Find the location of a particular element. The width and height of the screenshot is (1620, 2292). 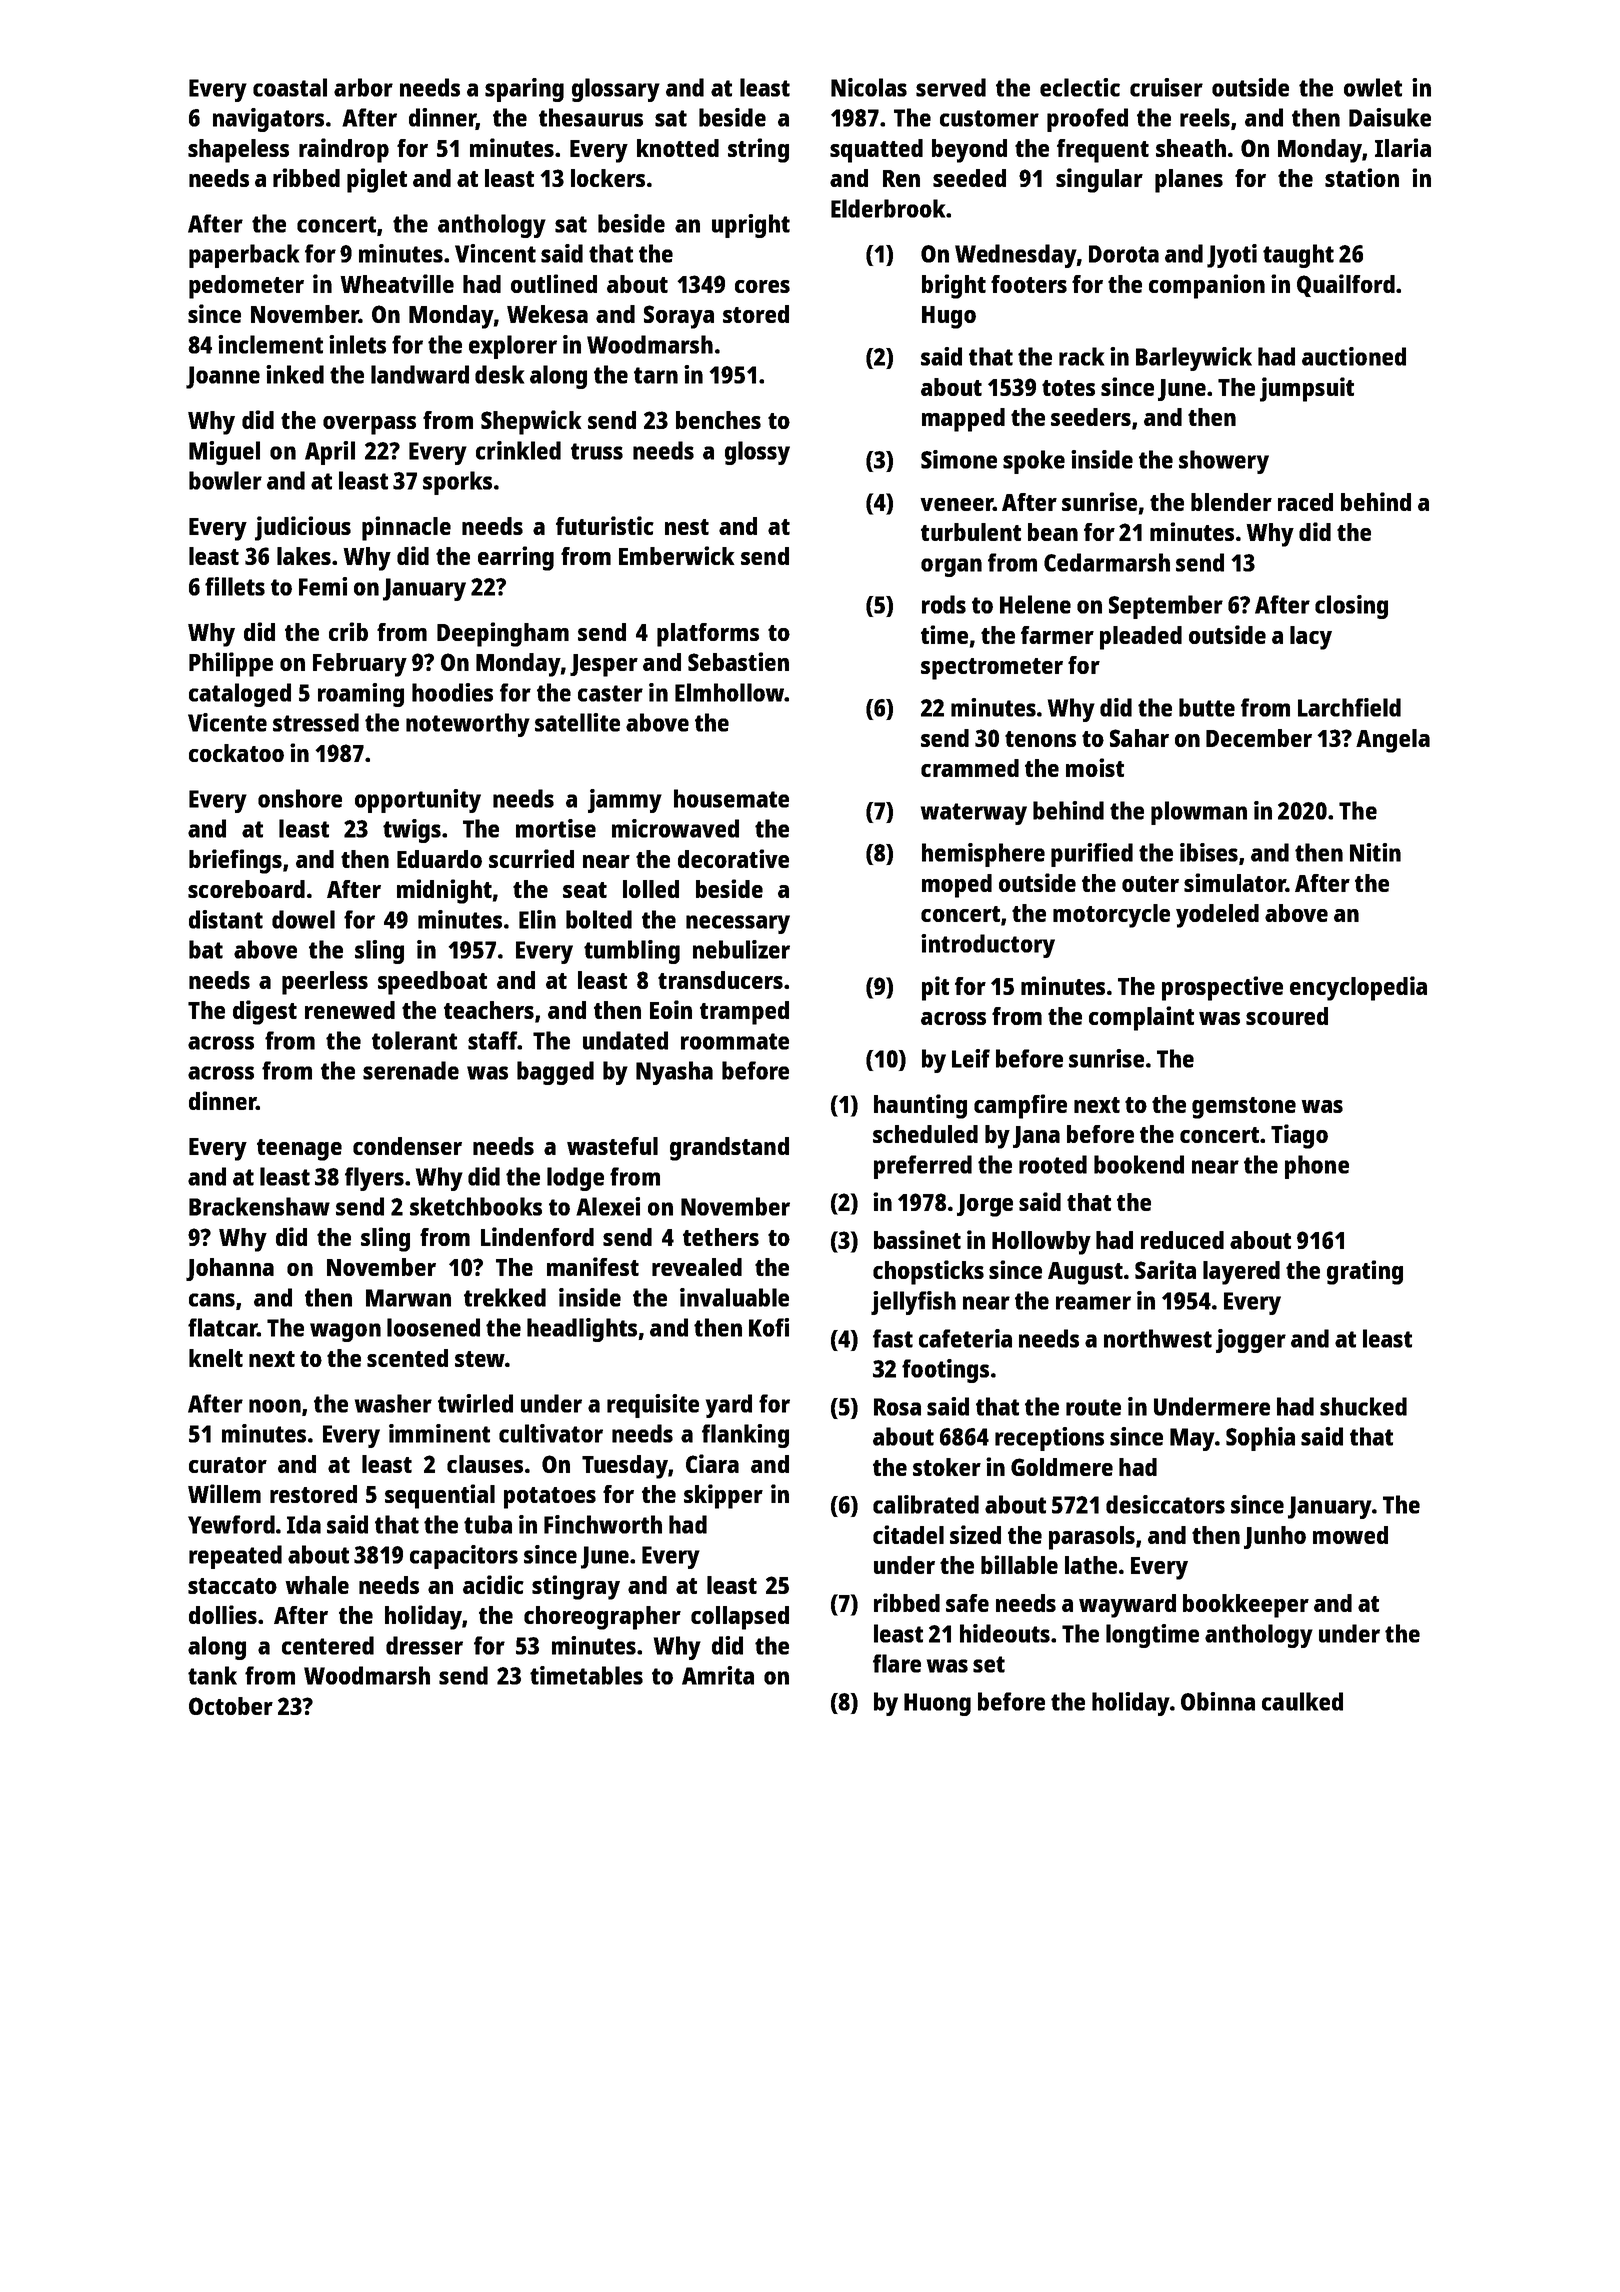

stressed is located at coordinates (316, 722).
